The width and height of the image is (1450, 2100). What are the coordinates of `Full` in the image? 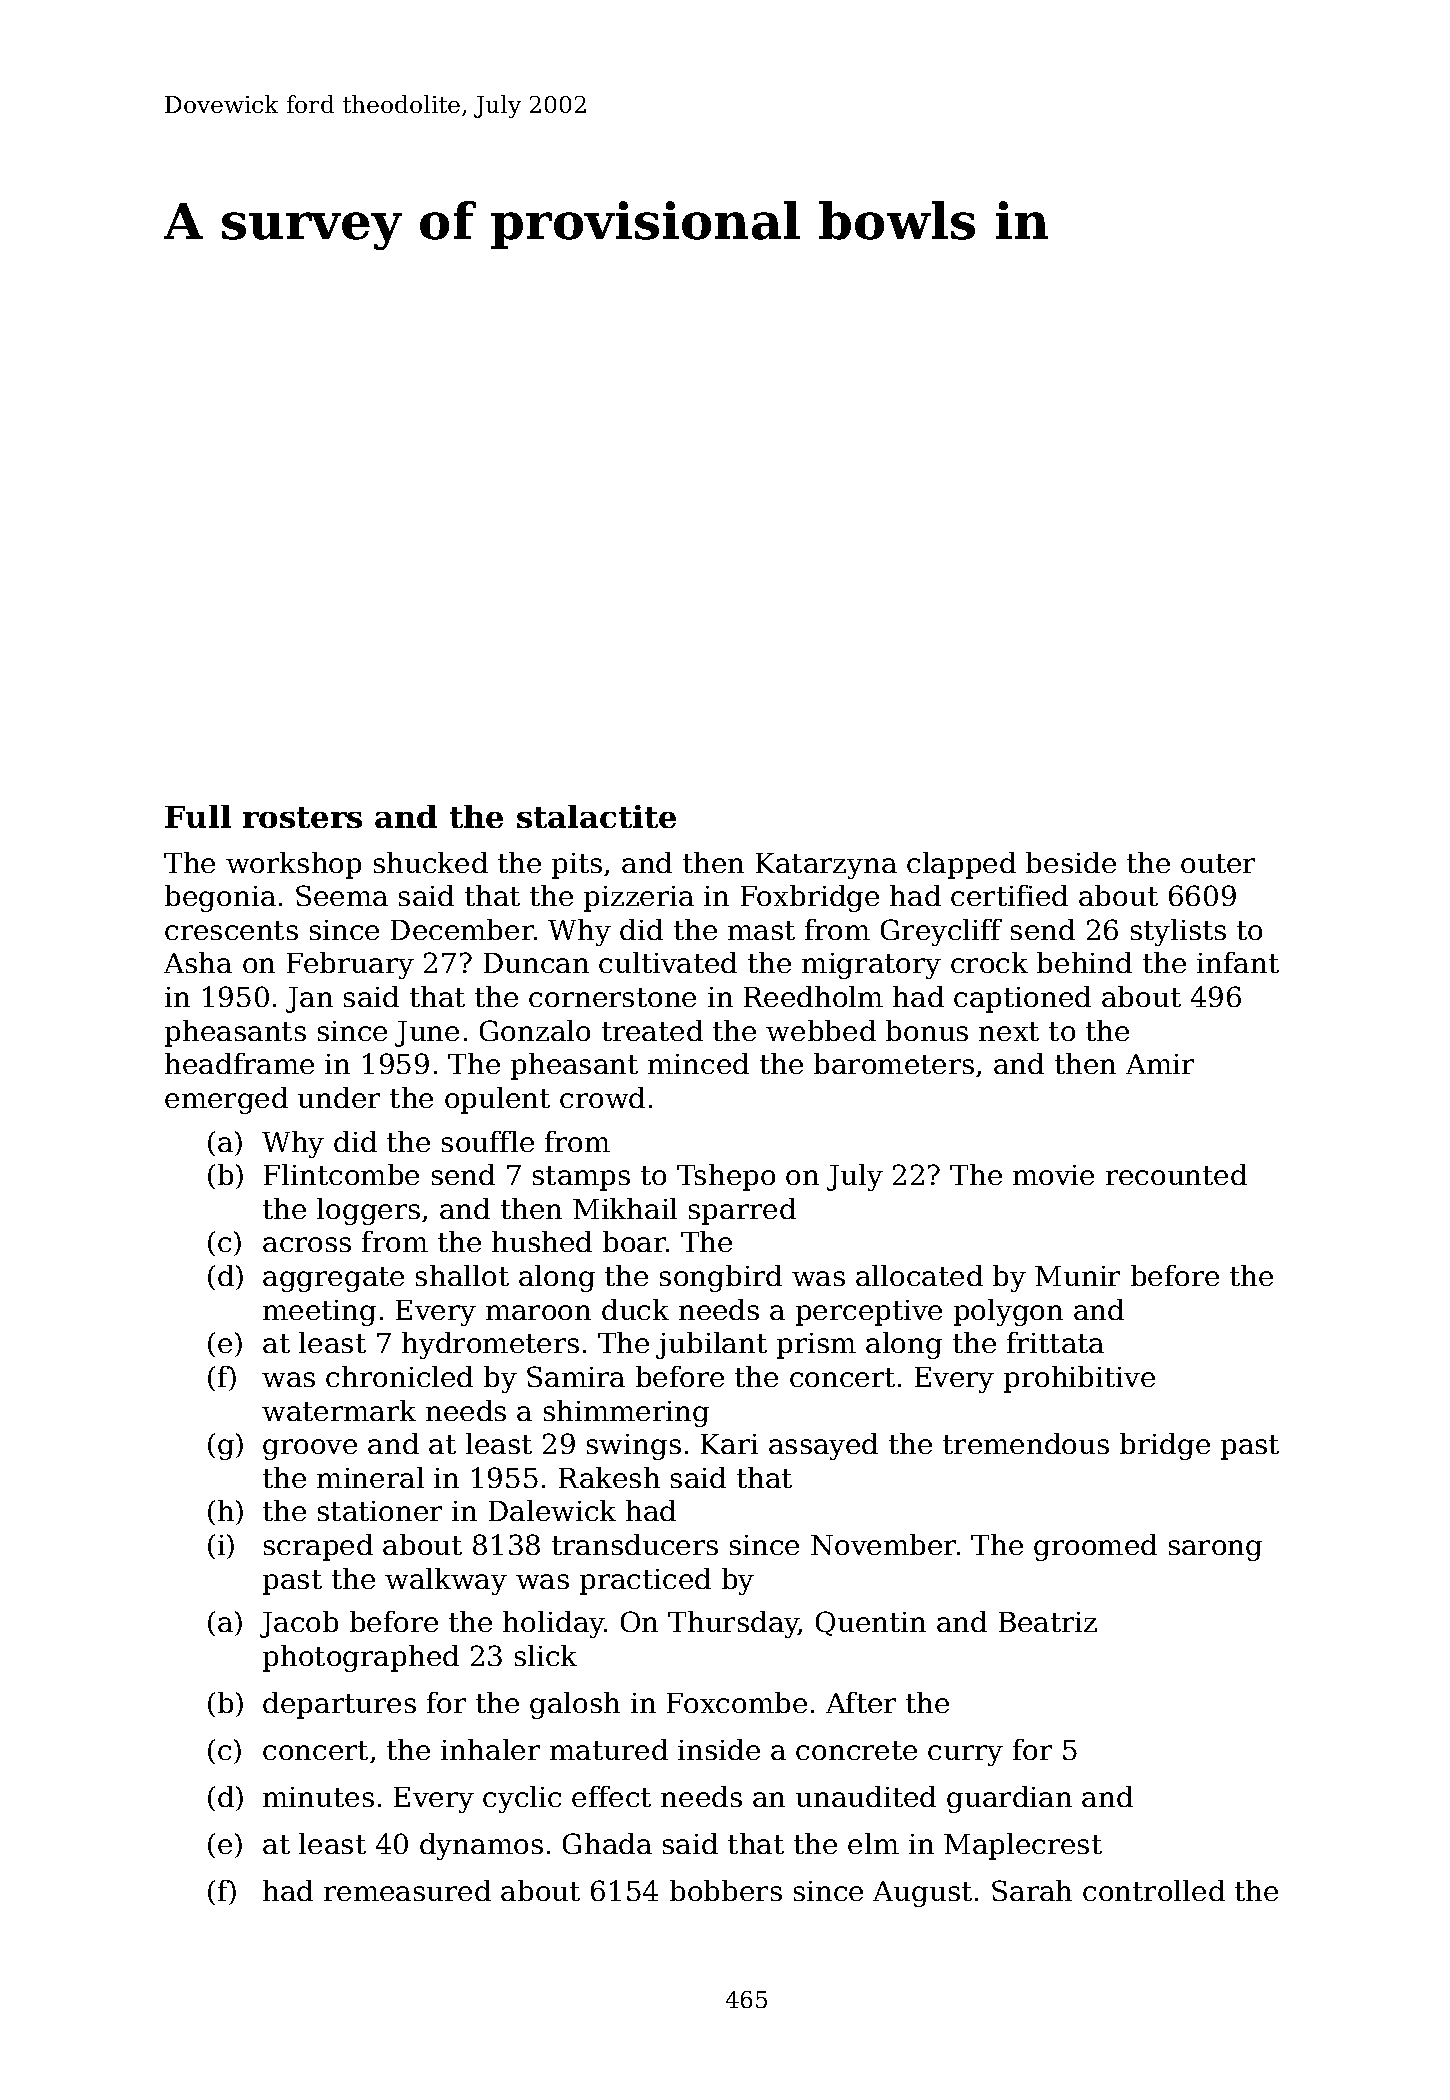 It's located at (198, 816).
